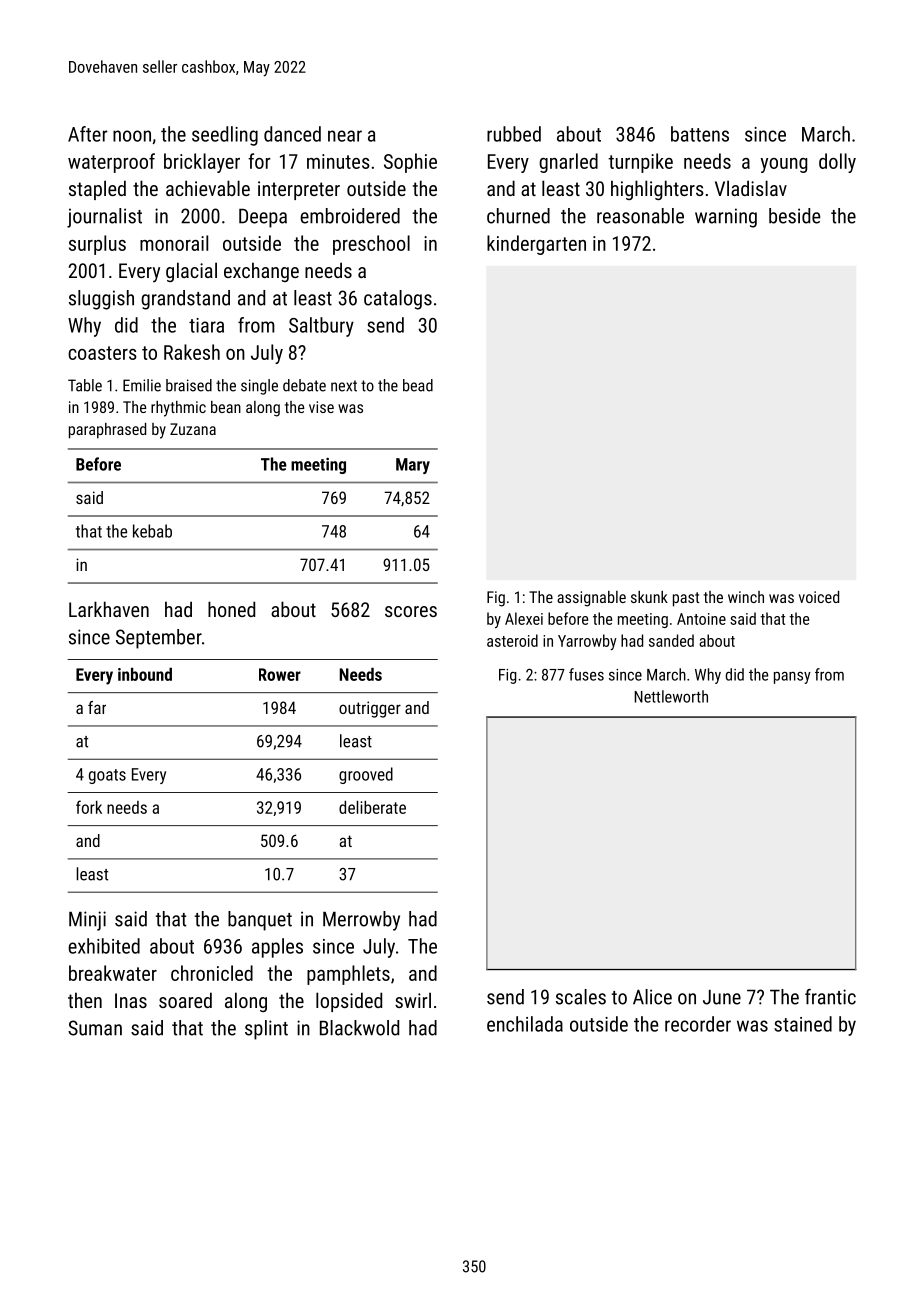 This image has width=924, height=1311. What do you see at coordinates (819, 597) in the image?
I see `voiced` at bounding box center [819, 597].
